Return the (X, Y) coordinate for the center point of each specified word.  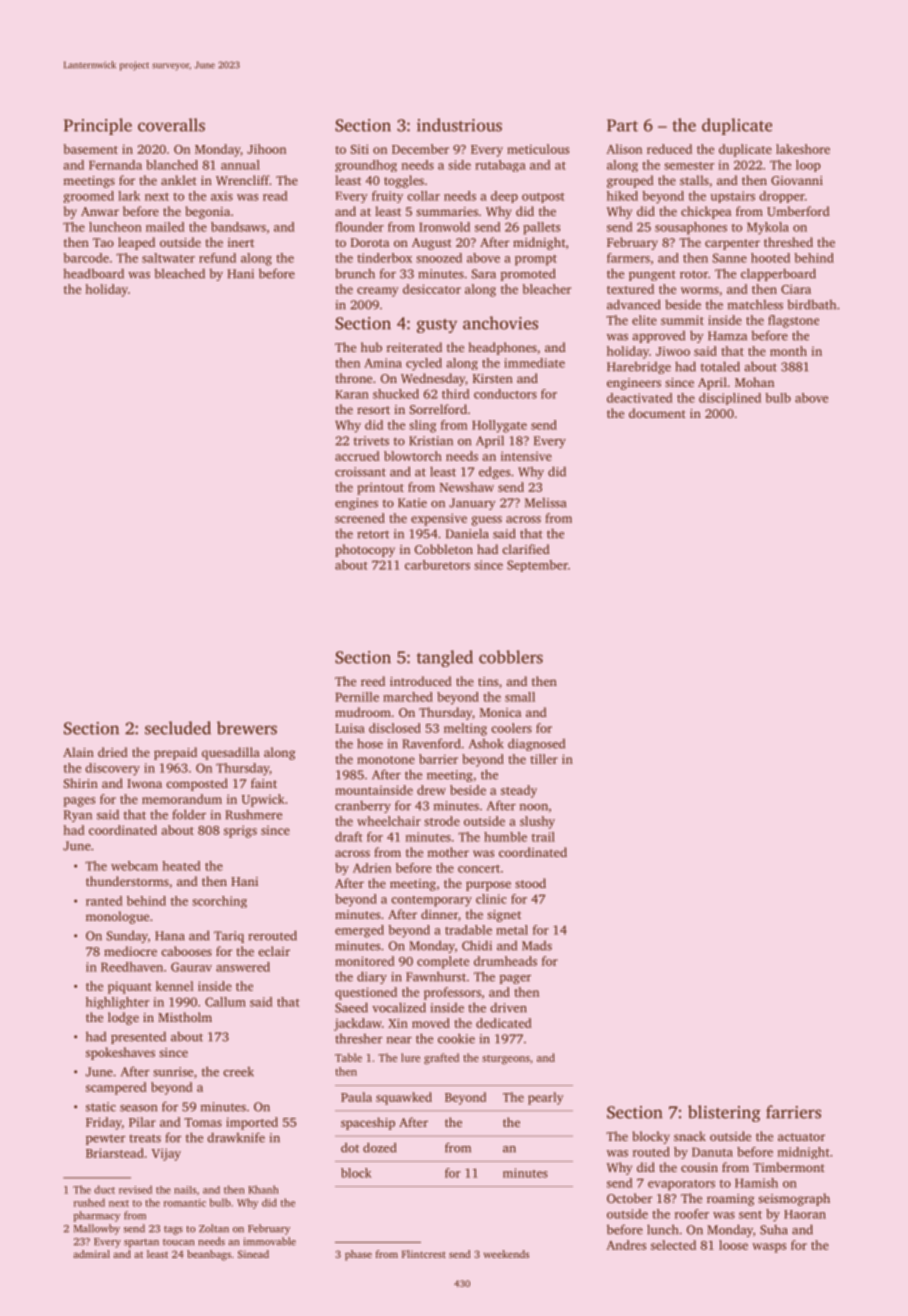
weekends (506, 1254)
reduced (669, 149)
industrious (459, 125)
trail (543, 837)
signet (504, 916)
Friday (104, 1123)
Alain (78, 752)
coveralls (171, 125)
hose (370, 743)
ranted (104, 901)
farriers (793, 1112)
